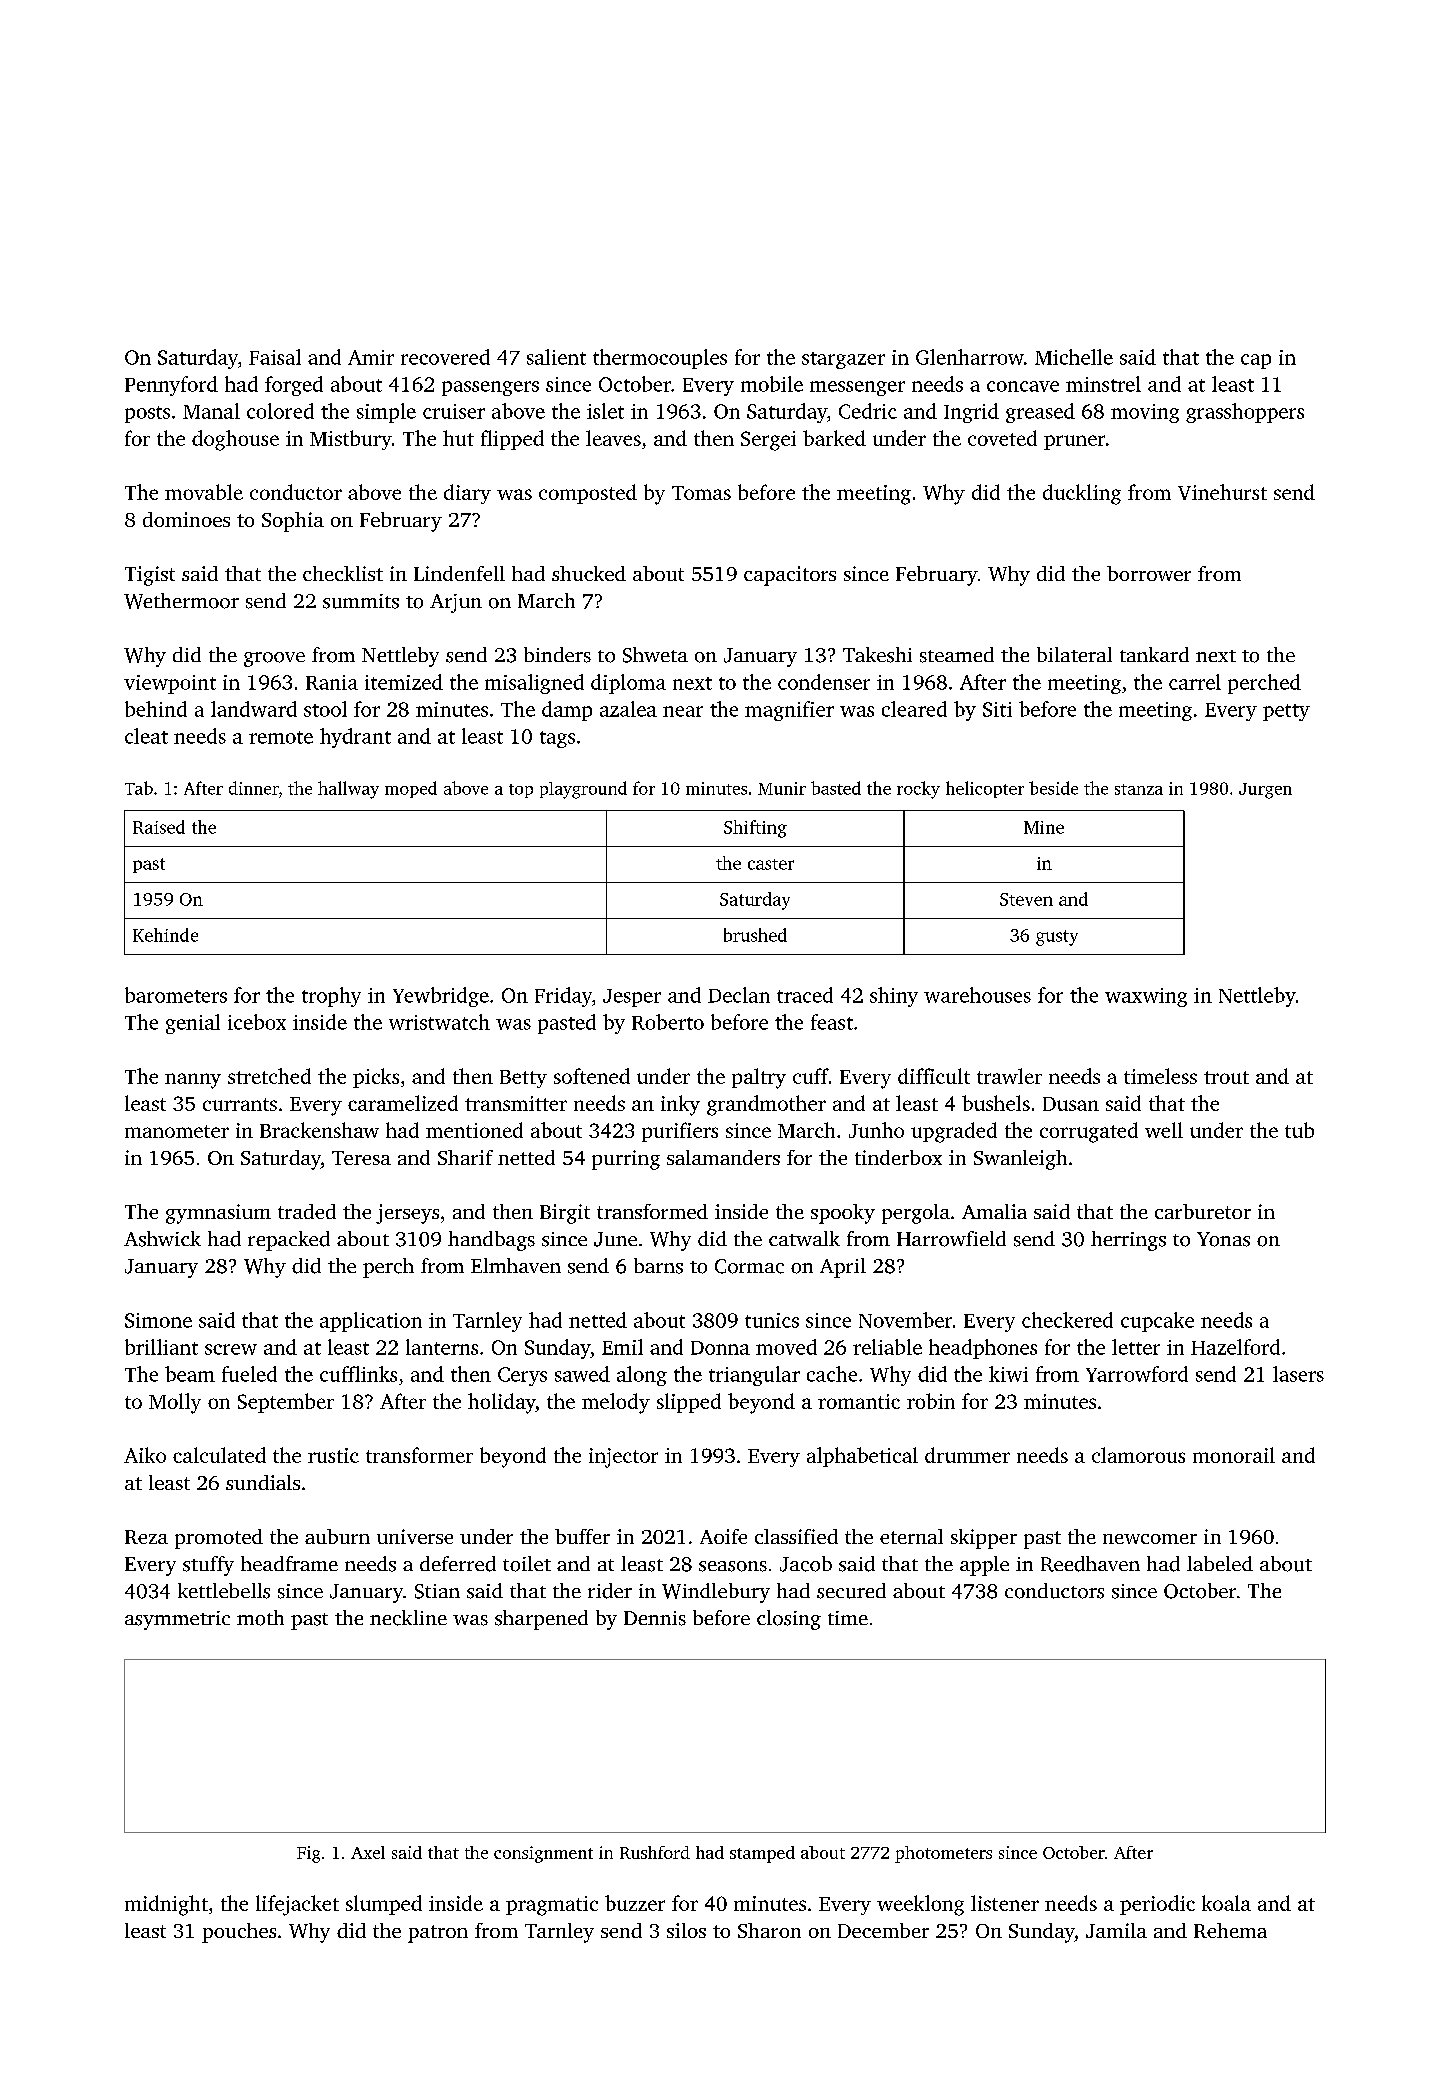  I want to click on Axel, so click(368, 1852).
